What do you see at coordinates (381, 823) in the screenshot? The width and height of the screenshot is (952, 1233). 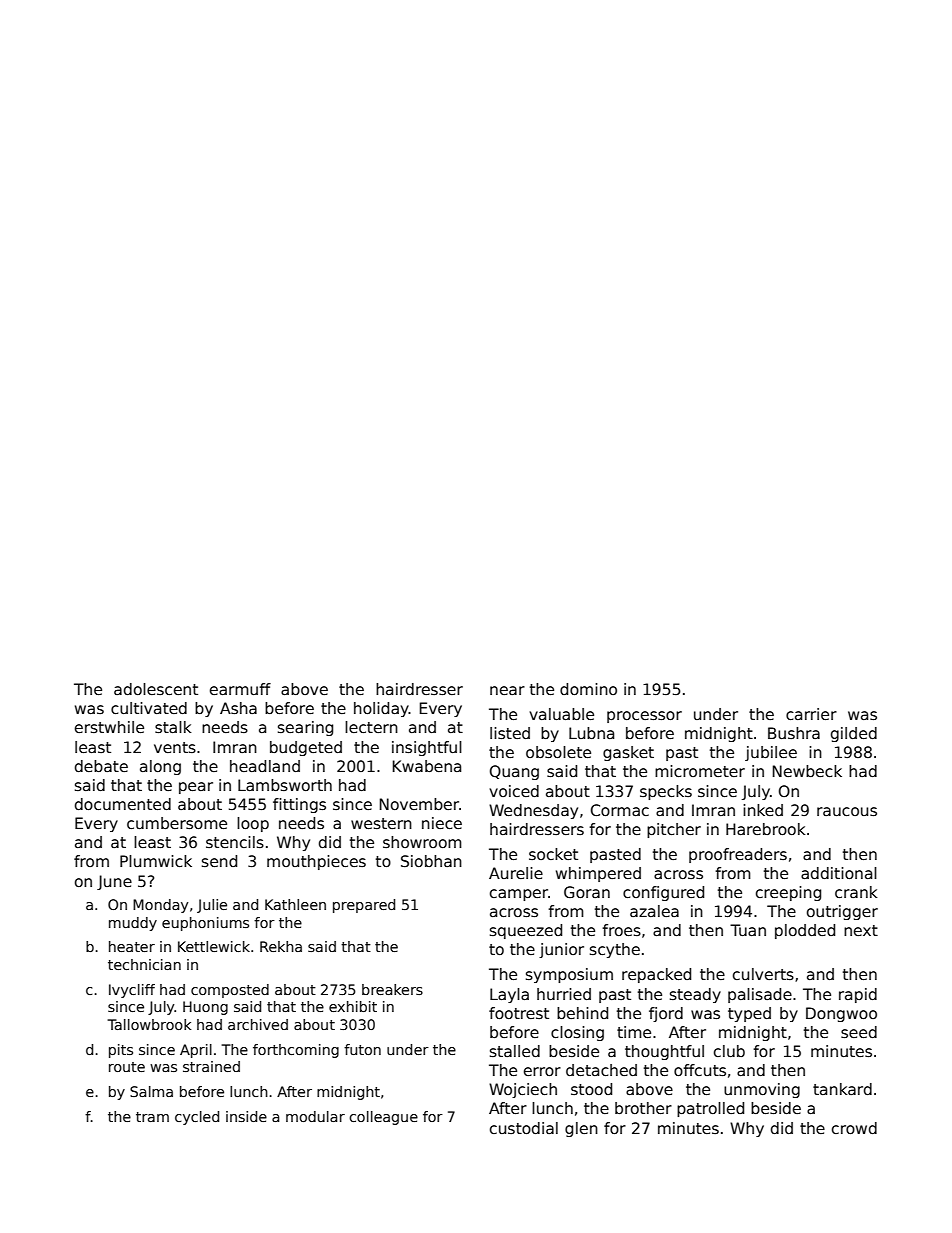 I see `western` at bounding box center [381, 823].
